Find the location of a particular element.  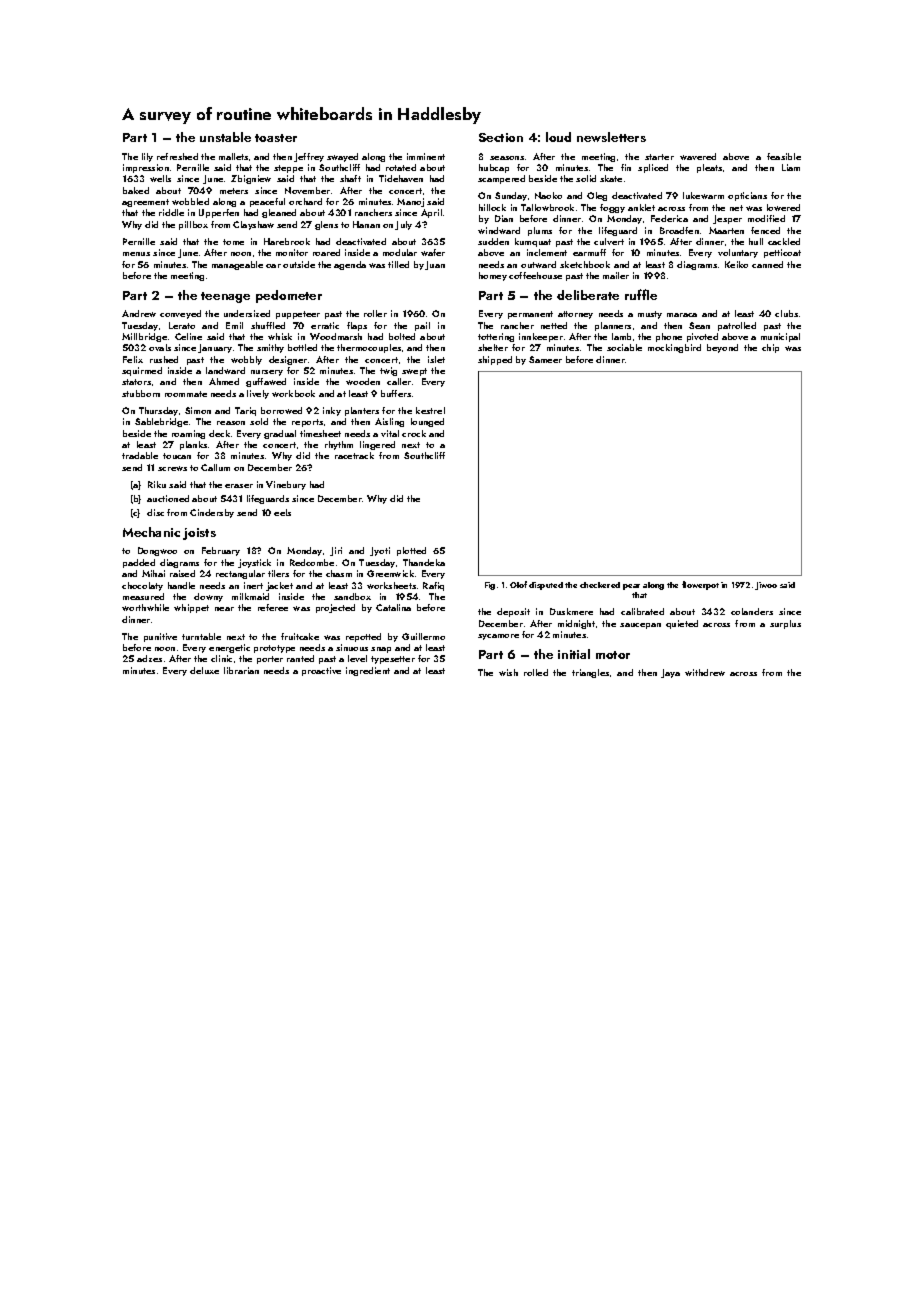

beyond is located at coordinates (722, 348).
